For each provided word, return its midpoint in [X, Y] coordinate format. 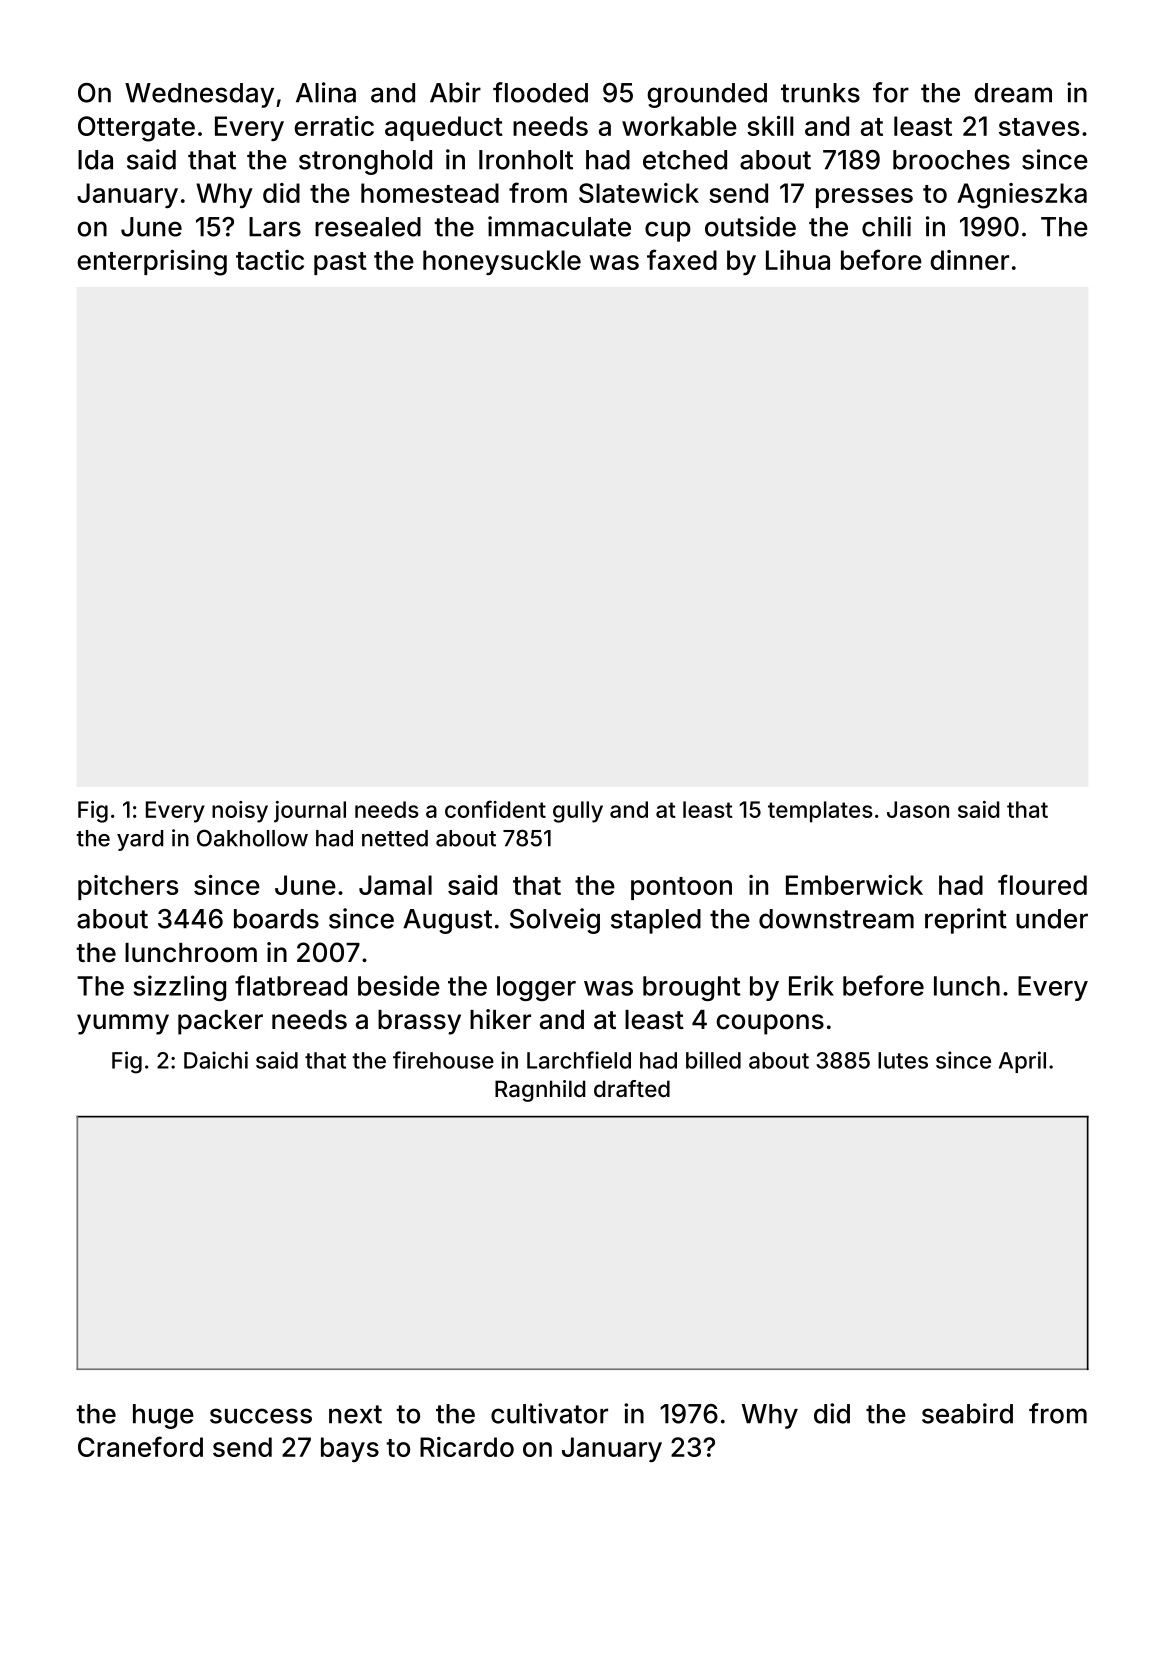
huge [163, 1416]
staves [1039, 127]
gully [578, 812]
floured [1042, 884]
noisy [240, 812]
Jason [918, 809]
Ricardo [467, 1447]
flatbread [291, 985]
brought [692, 988]
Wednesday [199, 95]
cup [668, 231]
